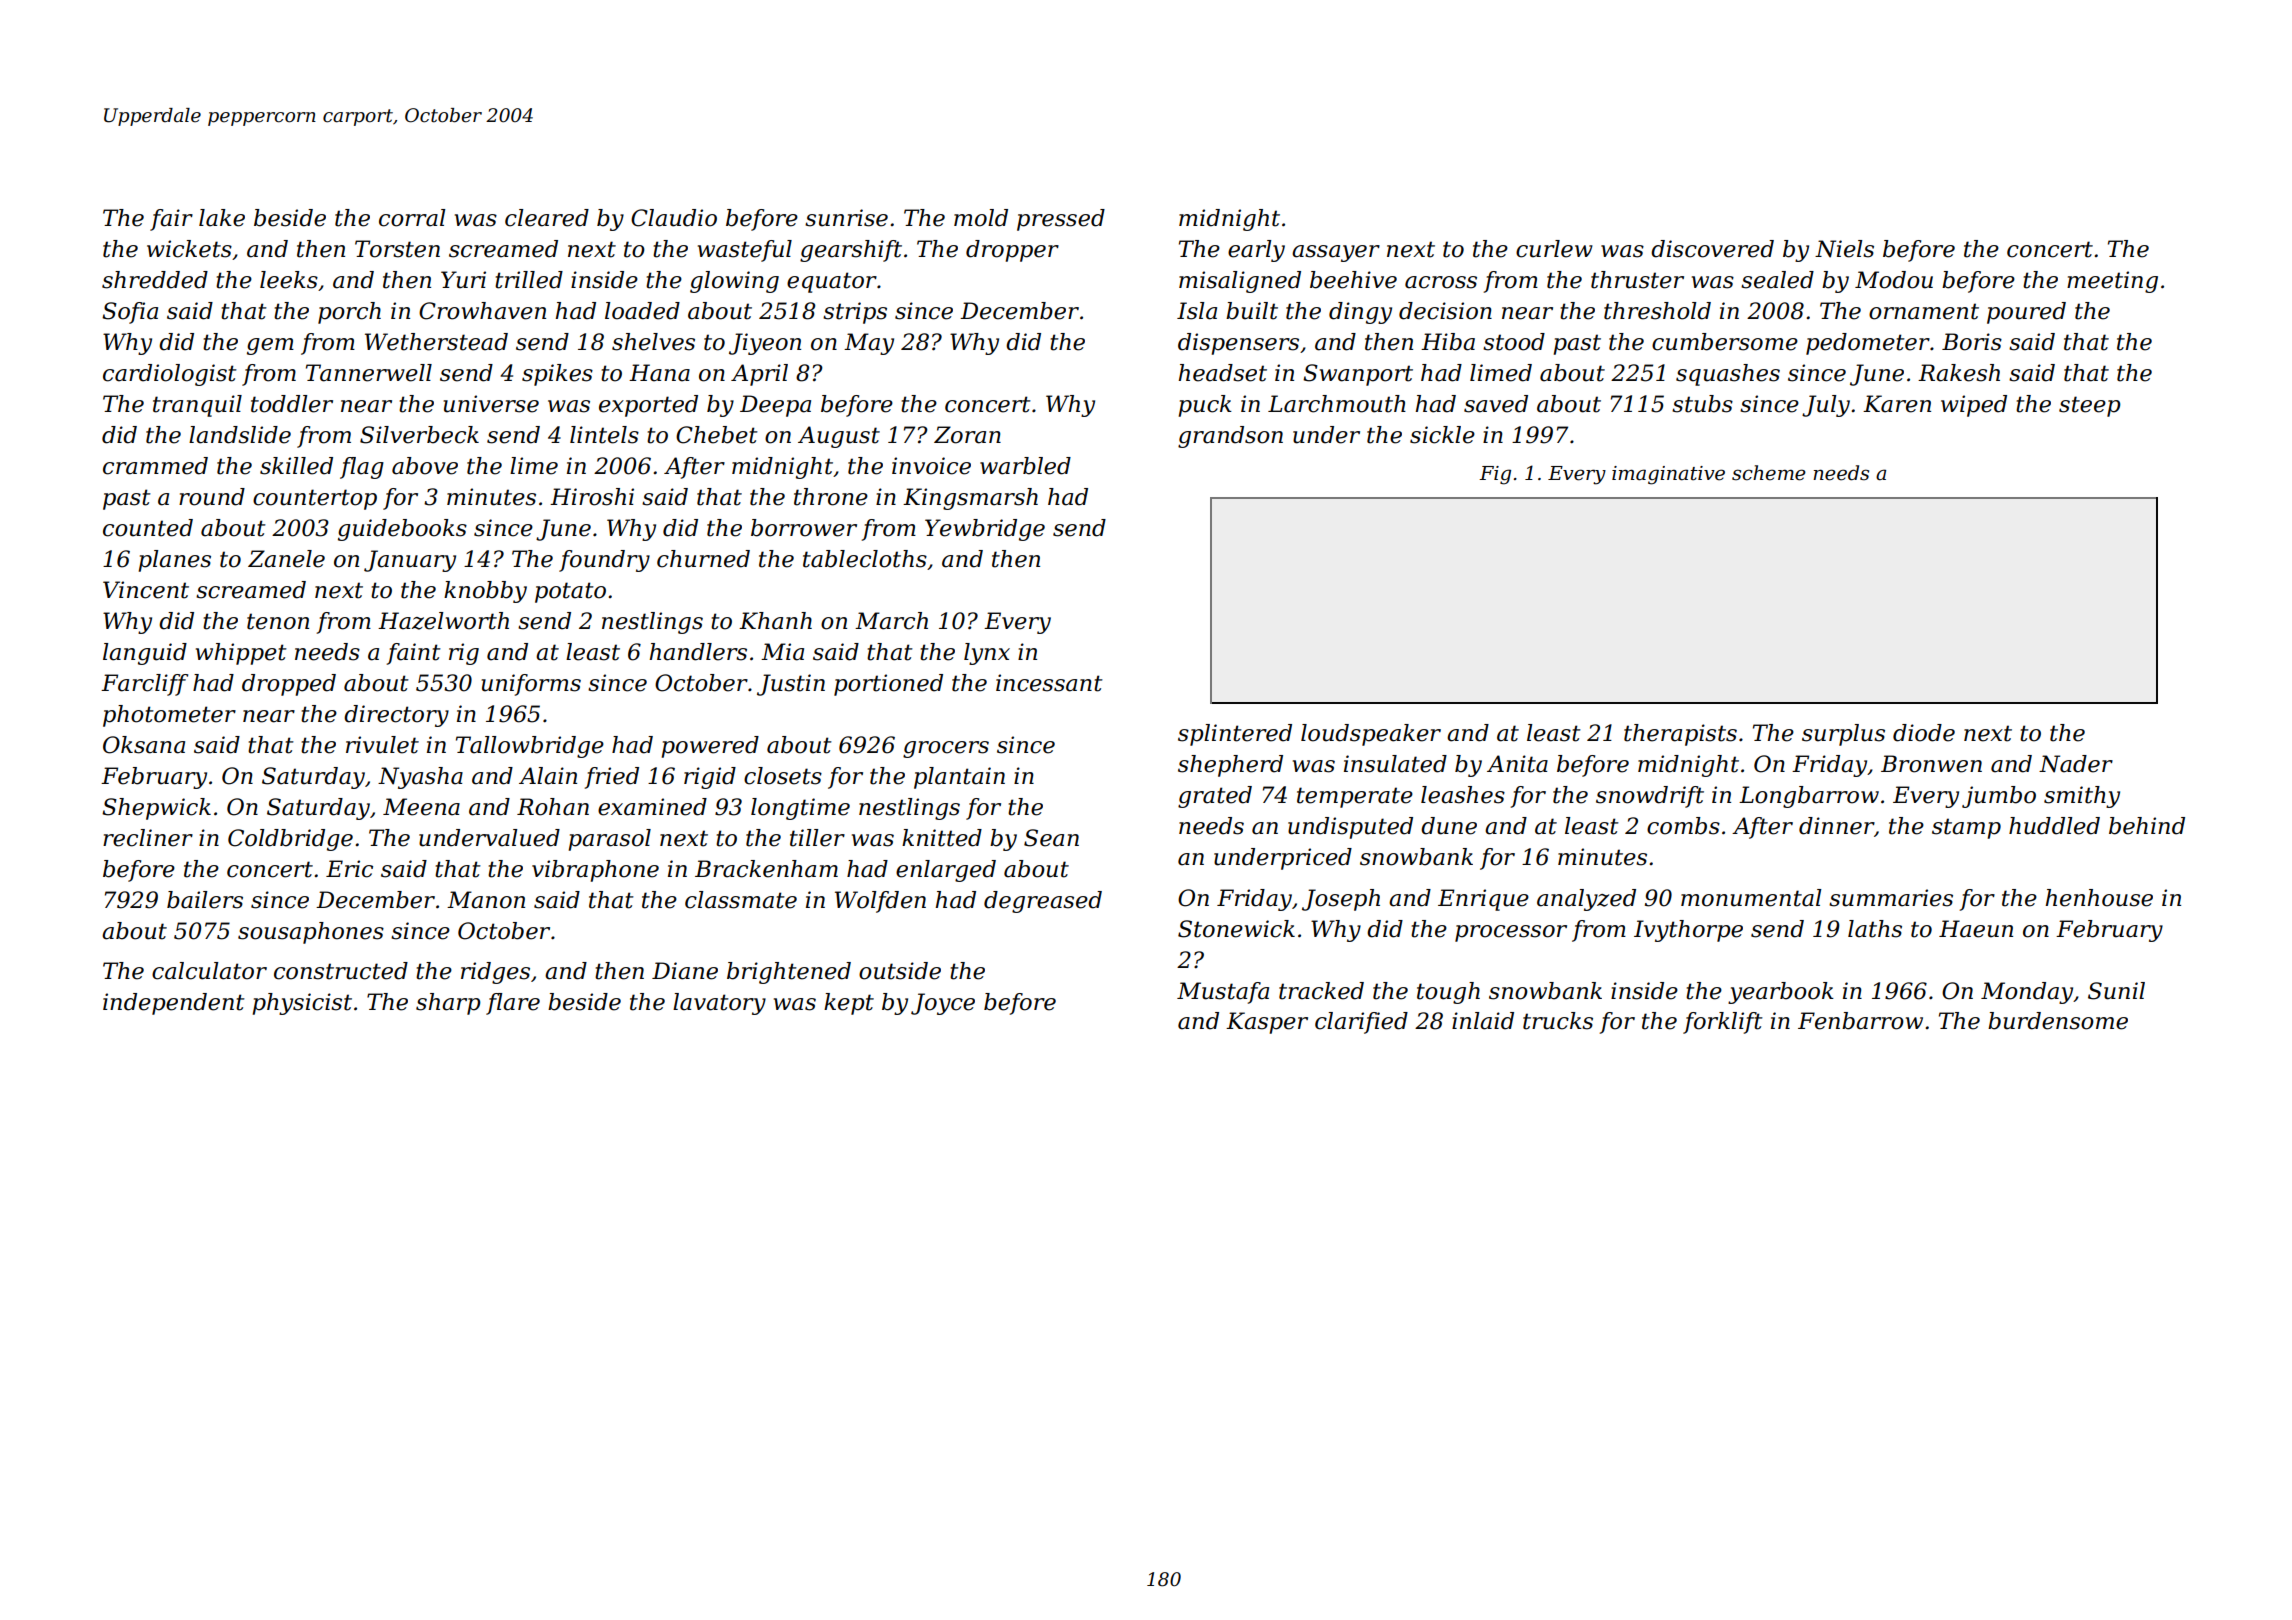  What do you see at coordinates (513, 1004) in the screenshot?
I see `flare` at bounding box center [513, 1004].
